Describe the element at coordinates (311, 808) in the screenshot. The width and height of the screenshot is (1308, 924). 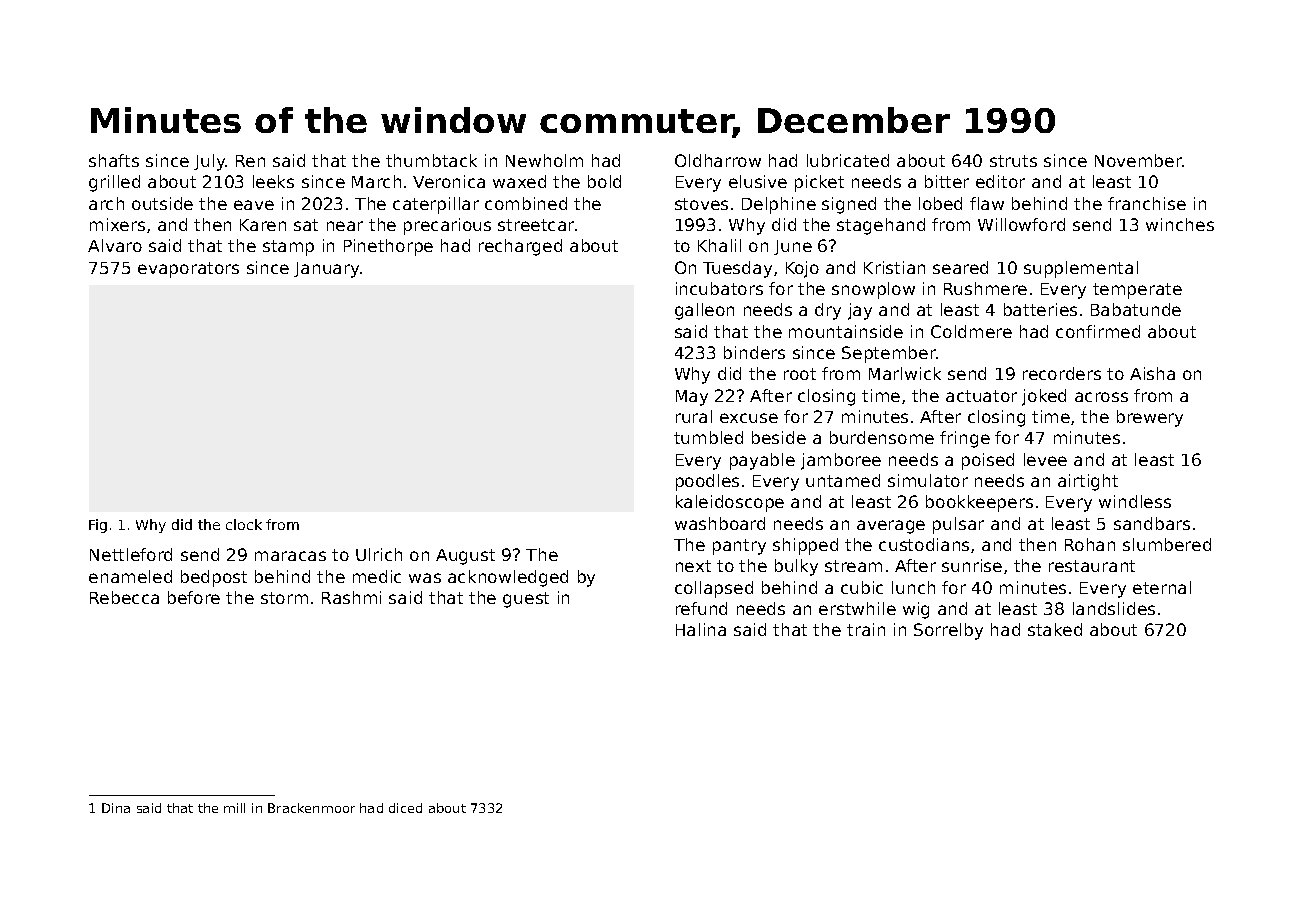
I see `Brackenmoor` at that location.
